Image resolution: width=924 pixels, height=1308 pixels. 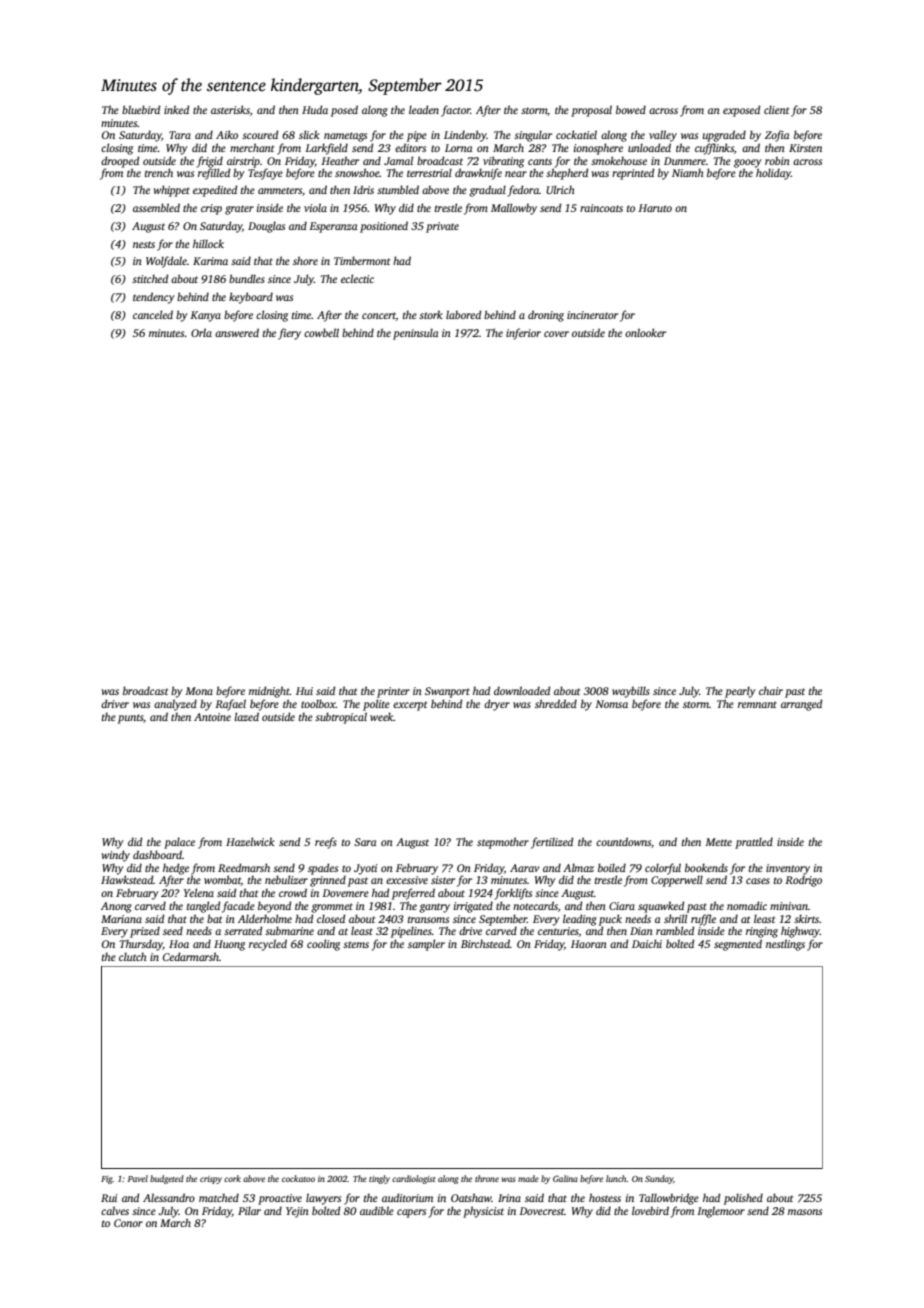 What do you see at coordinates (219, 1197) in the image?
I see `matched` at bounding box center [219, 1197].
